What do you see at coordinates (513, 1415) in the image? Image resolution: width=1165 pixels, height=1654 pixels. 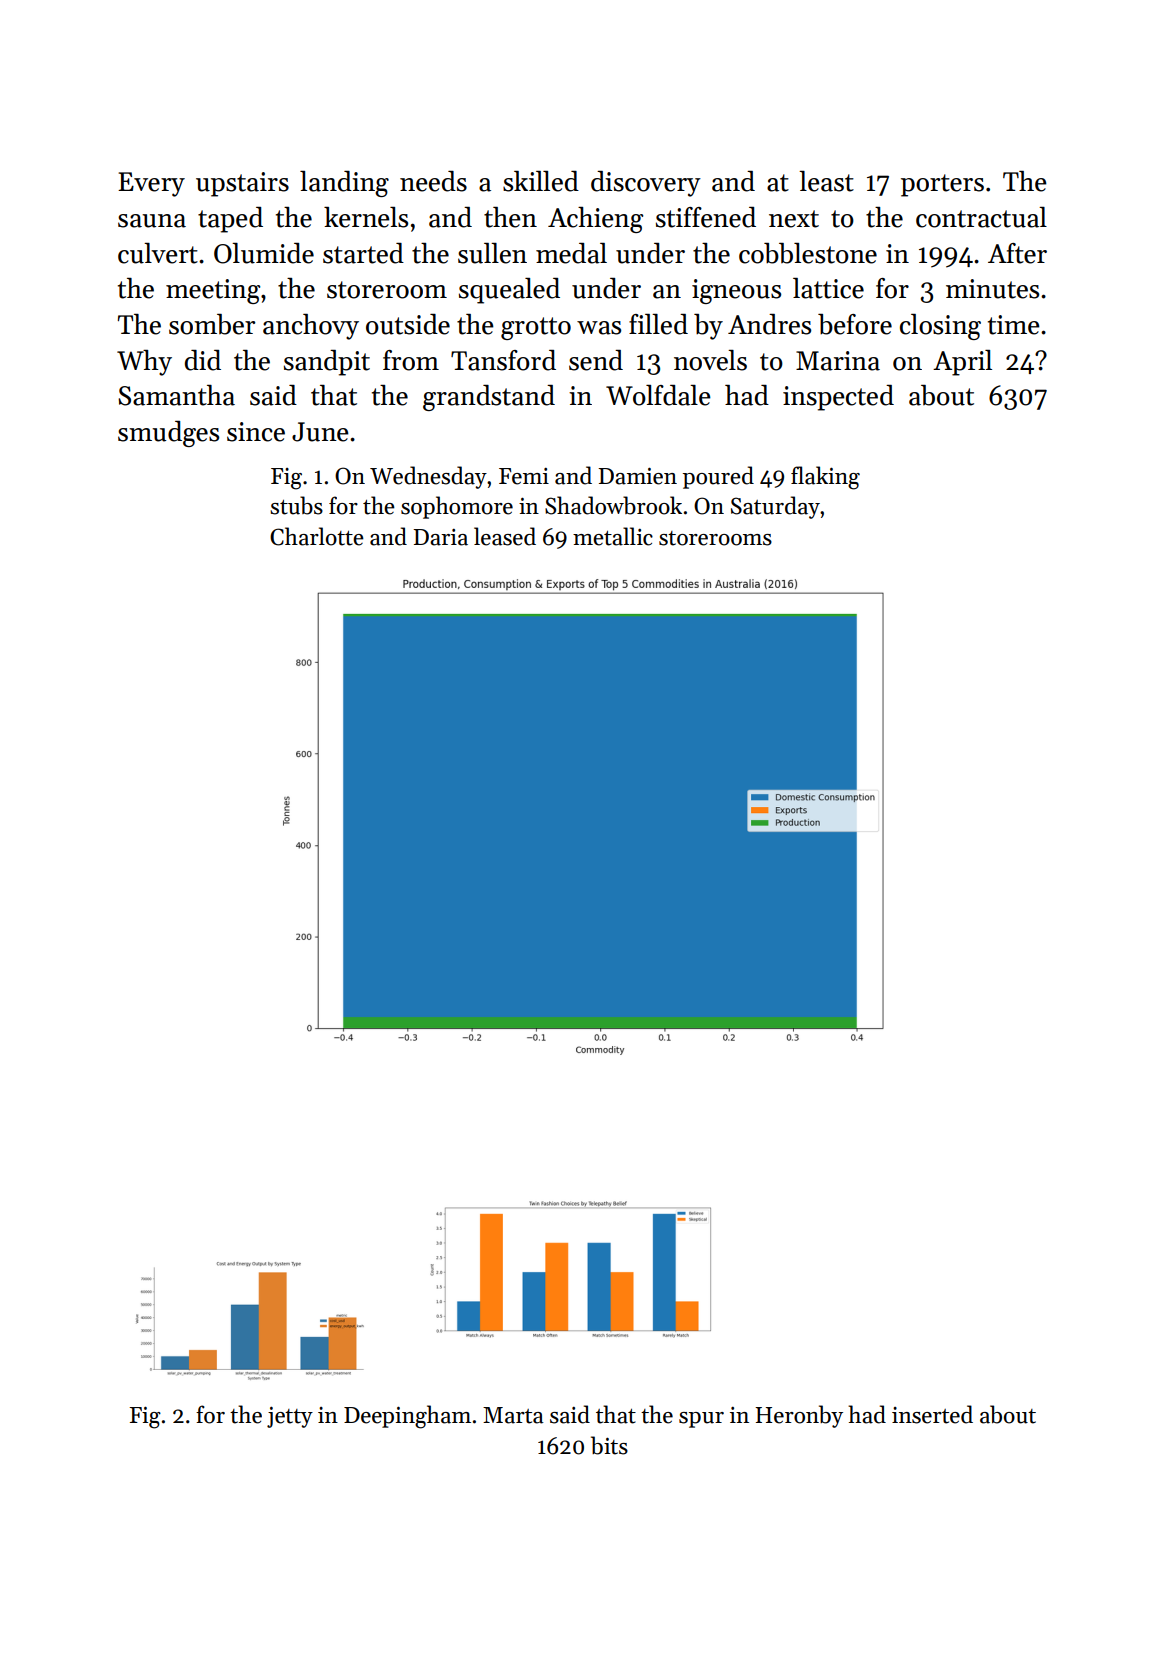 I see `Marta` at bounding box center [513, 1415].
